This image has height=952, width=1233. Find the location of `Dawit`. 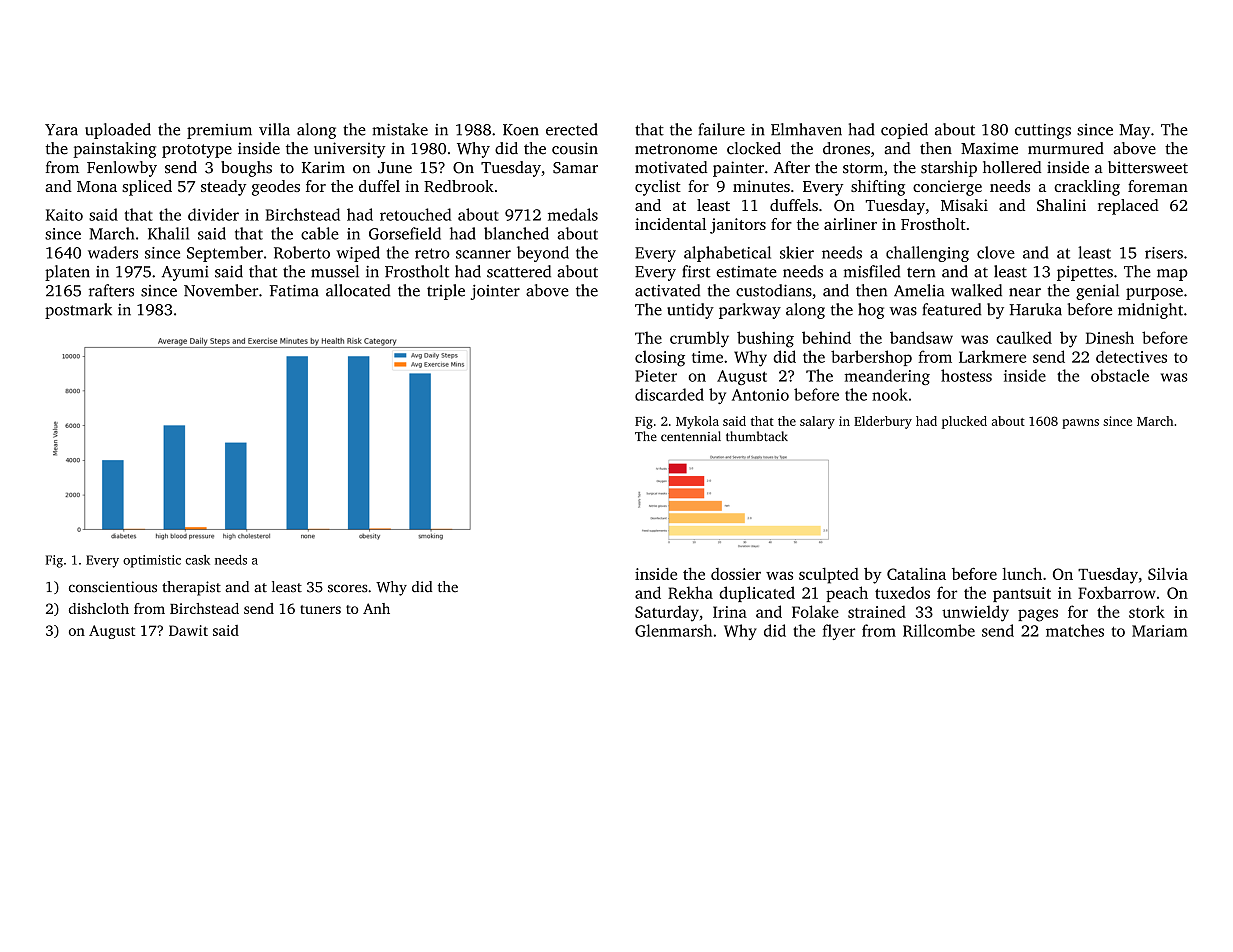

Dawit is located at coordinates (188, 630).
